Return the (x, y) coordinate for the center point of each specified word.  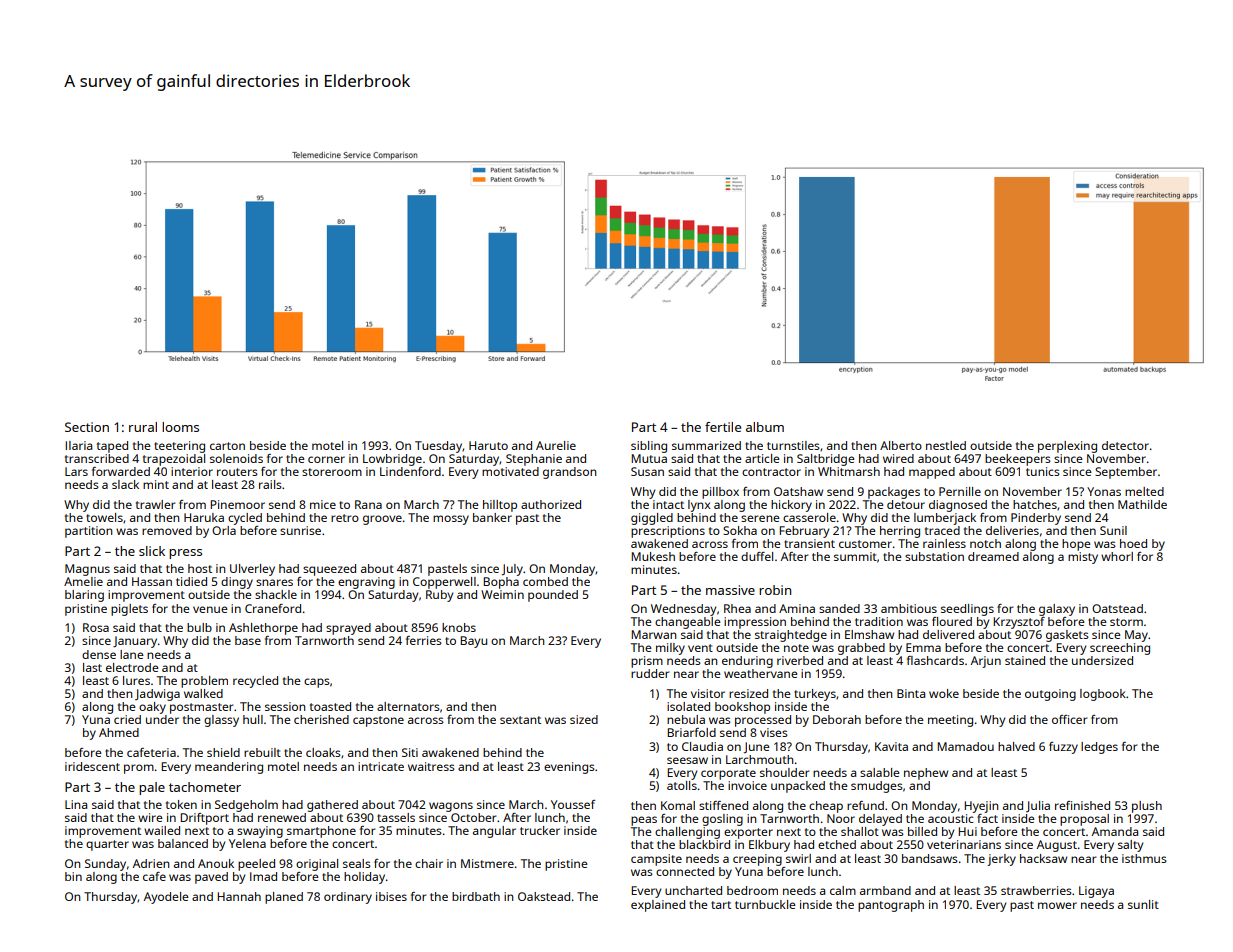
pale (152, 788)
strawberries (1036, 890)
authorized (551, 504)
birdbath (476, 896)
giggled (652, 519)
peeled (256, 865)
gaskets (1067, 636)
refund (865, 805)
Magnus (87, 570)
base (248, 640)
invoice (747, 785)
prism (647, 662)
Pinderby (1036, 519)
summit (855, 556)
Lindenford (410, 471)
